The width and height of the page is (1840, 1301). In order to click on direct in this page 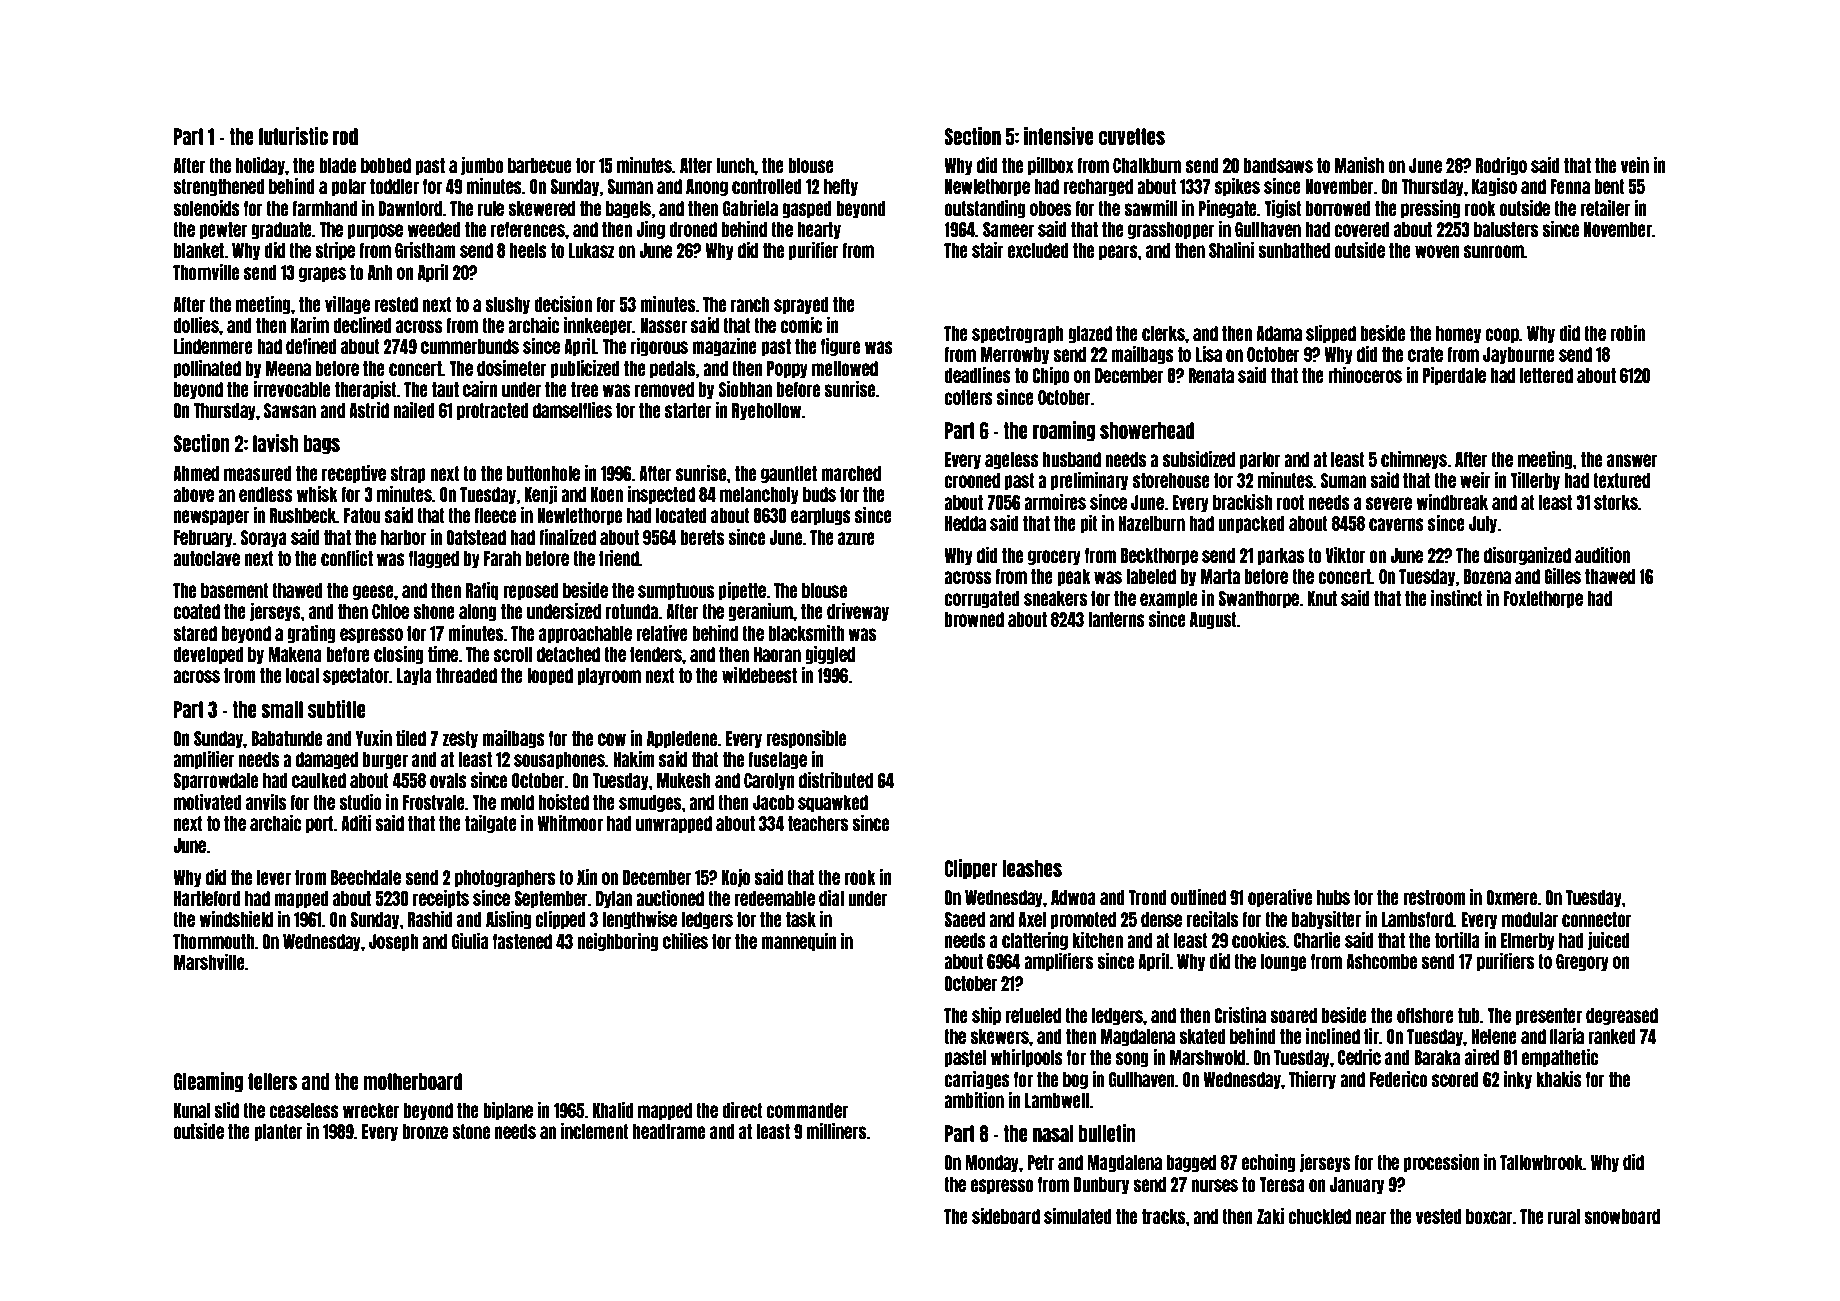, I will do `click(742, 1110)`.
